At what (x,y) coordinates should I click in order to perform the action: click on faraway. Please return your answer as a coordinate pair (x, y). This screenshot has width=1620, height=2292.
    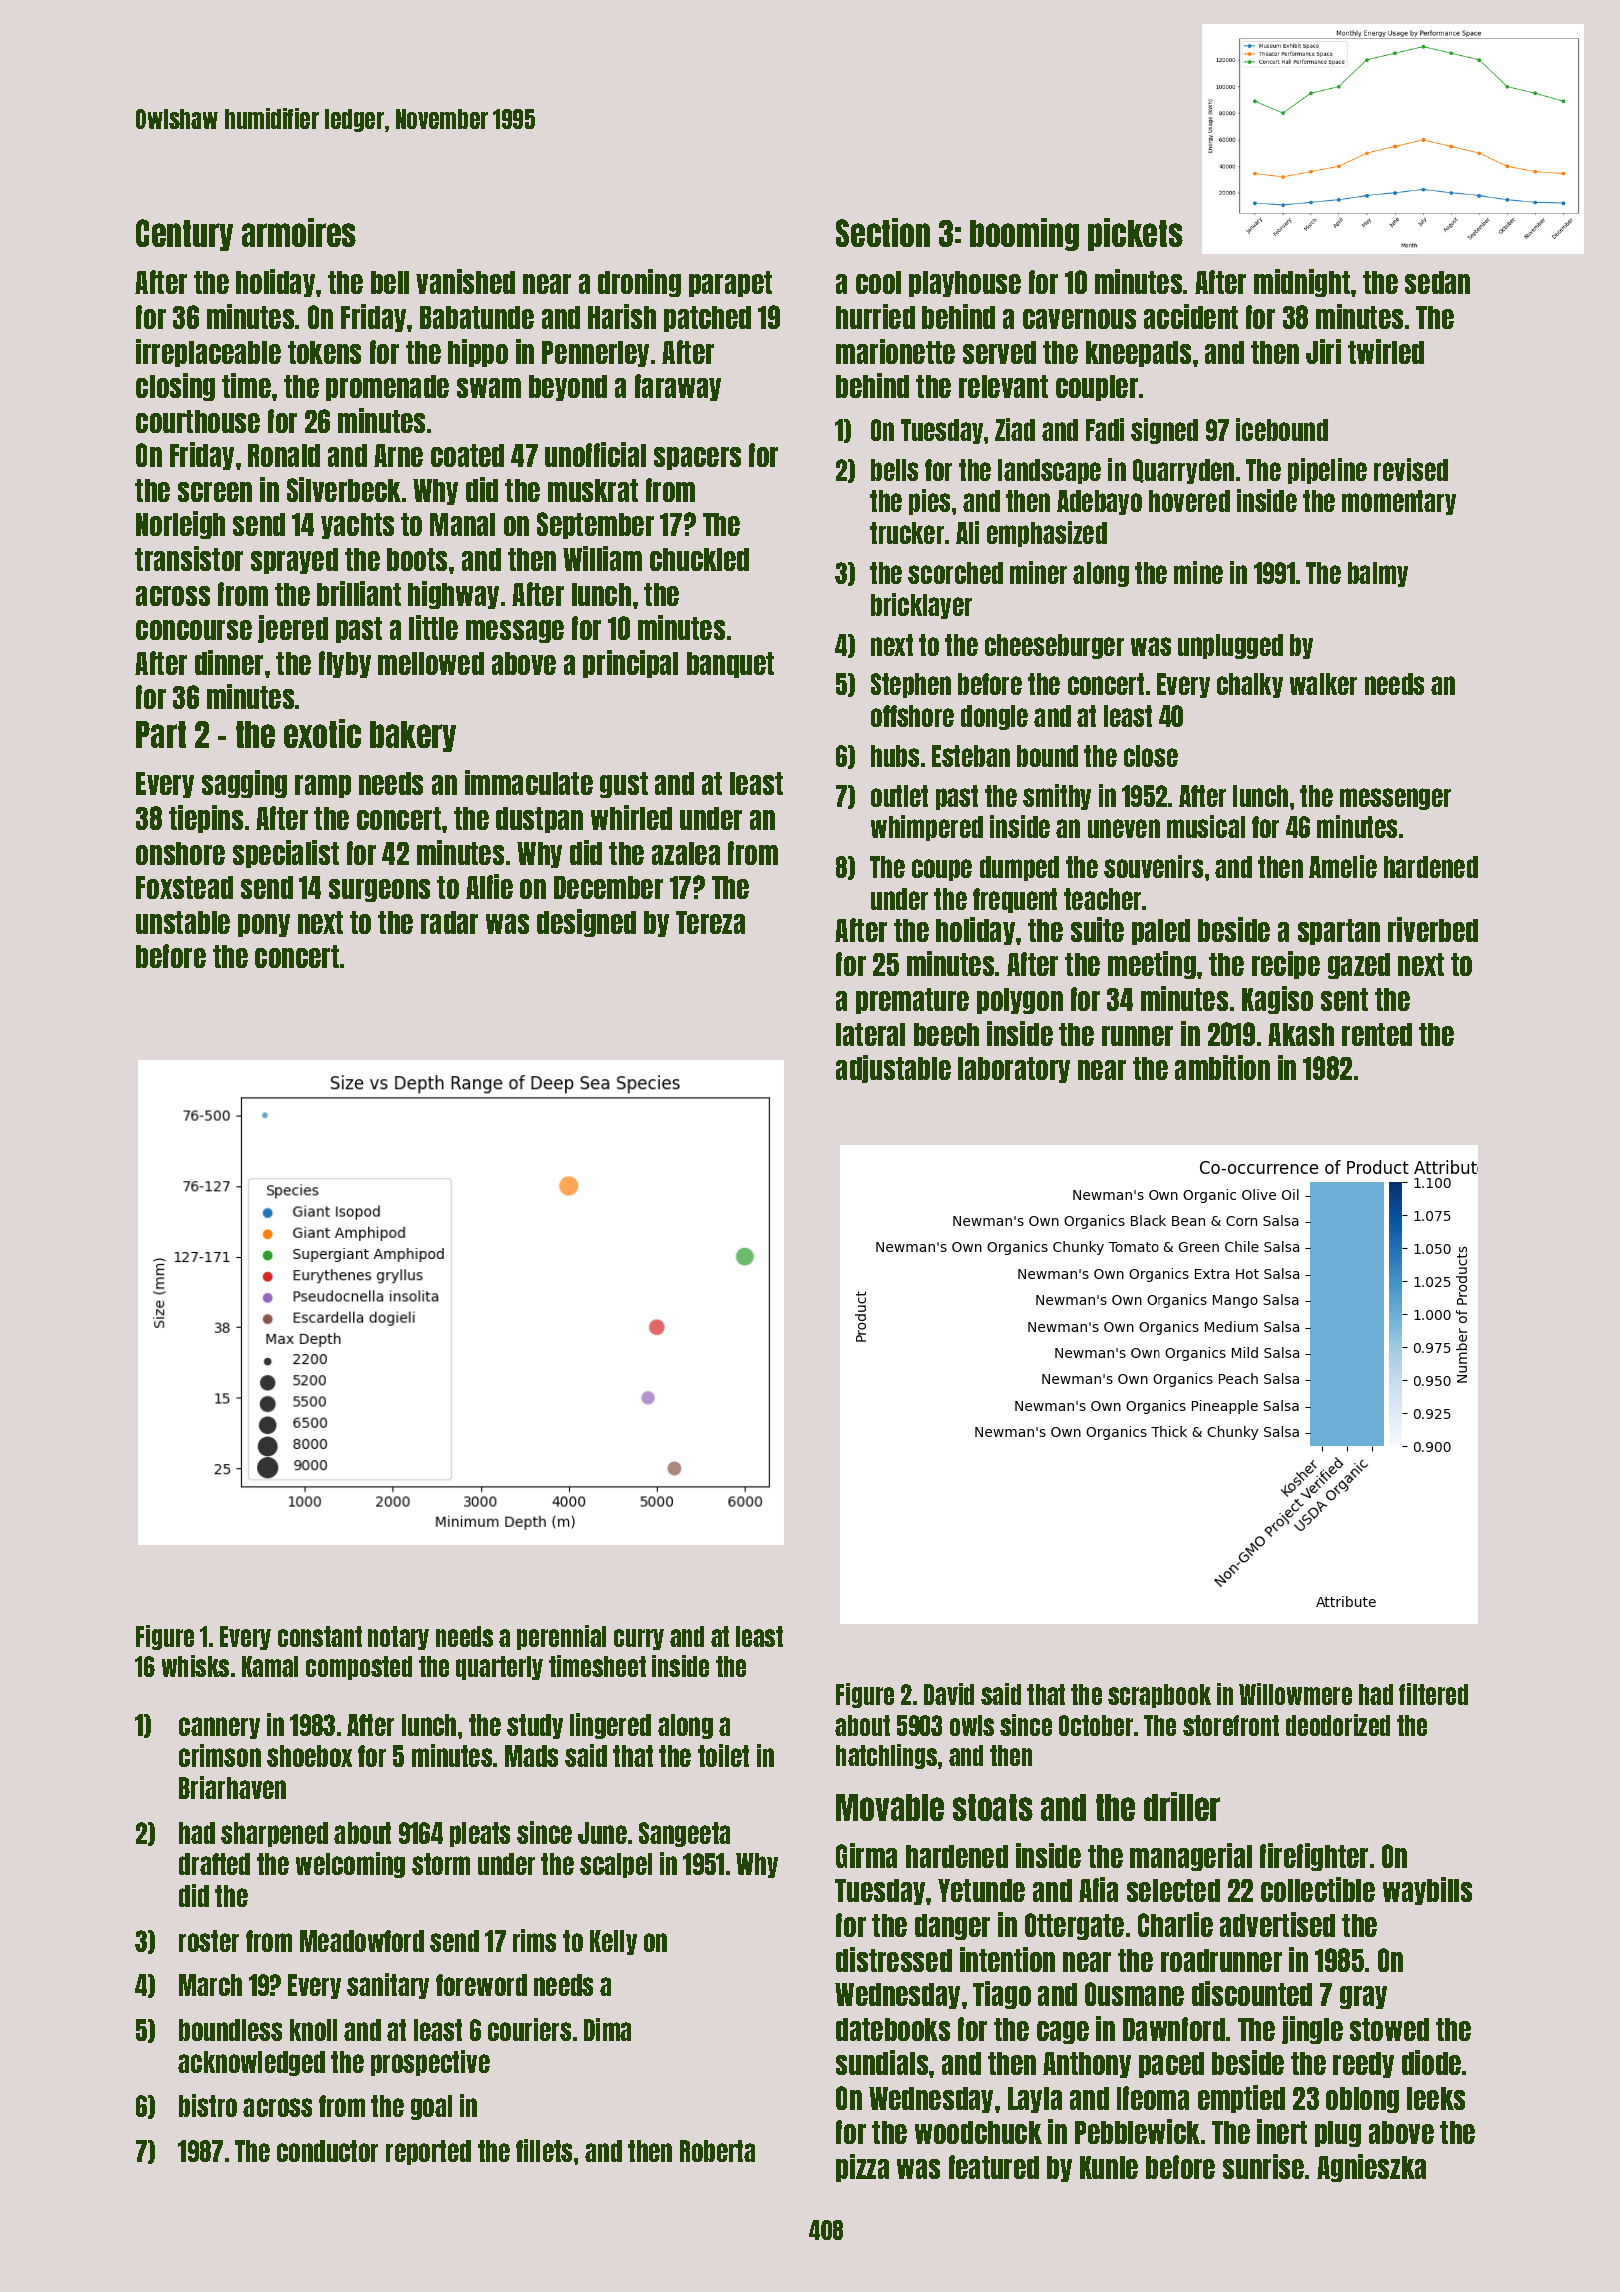
    Looking at the image, I should click on (678, 387).
